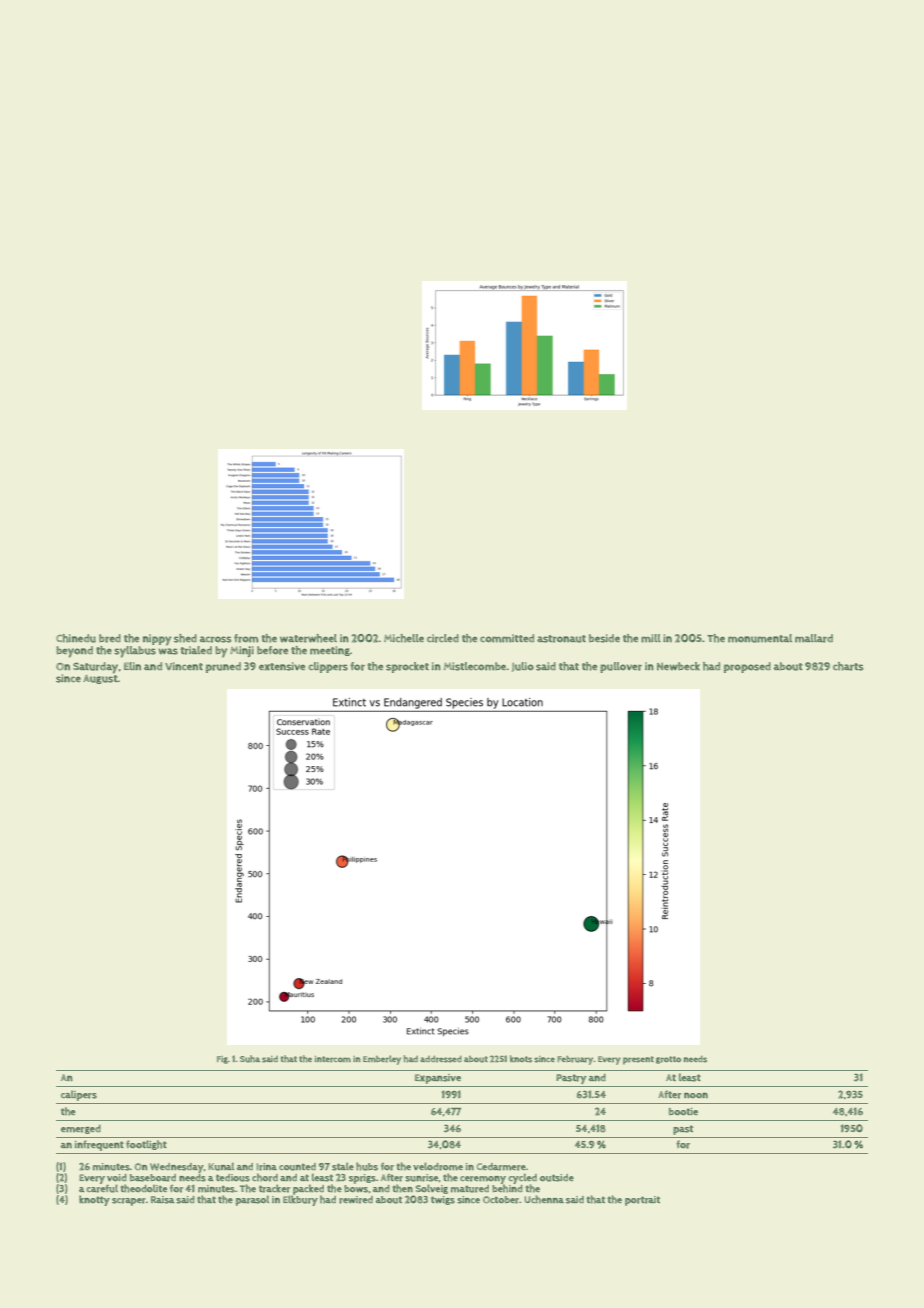 The width and height of the page is (924, 1308). Describe the element at coordinates (441, 1059) in the page. I see `addressed` at that location.
